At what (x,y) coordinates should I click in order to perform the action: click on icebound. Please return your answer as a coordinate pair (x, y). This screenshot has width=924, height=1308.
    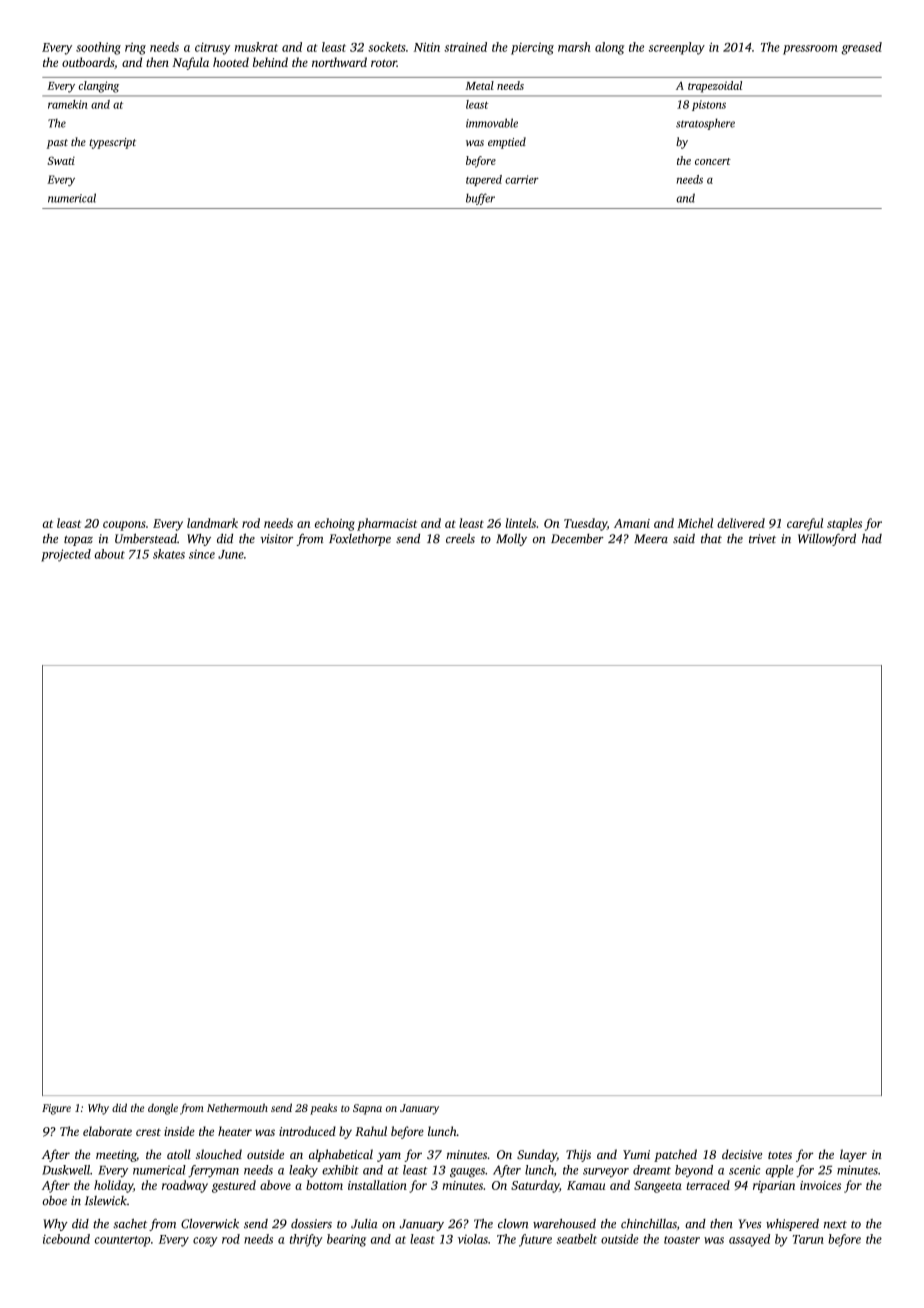
    Looking at the image, I should click on (66, 1239).
